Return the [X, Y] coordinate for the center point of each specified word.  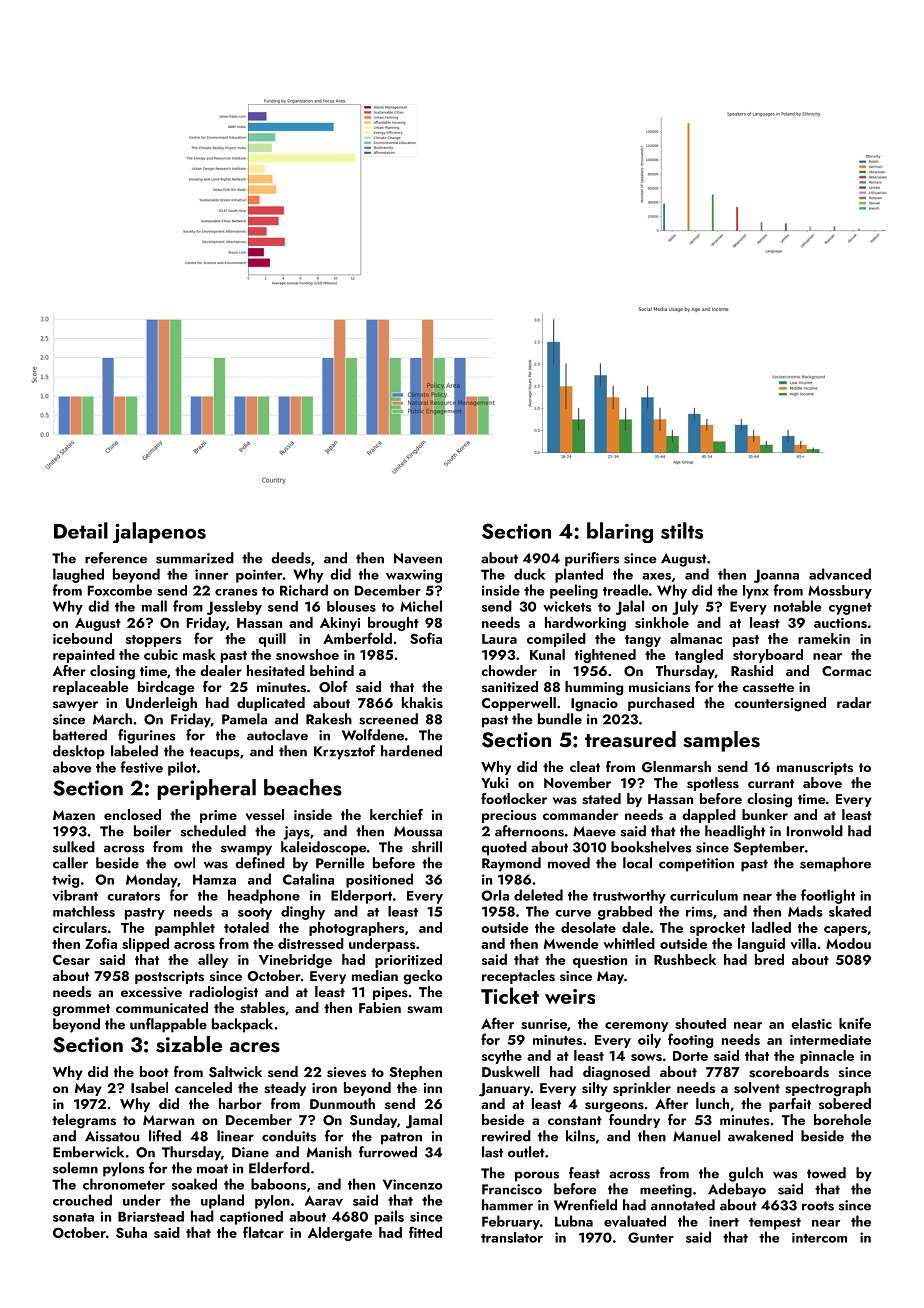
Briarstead [151, 1216]
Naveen [418, 558]
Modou [848, 943]
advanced [840, 574]
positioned [379, 880]
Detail [81, 530]
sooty [255, 914]
